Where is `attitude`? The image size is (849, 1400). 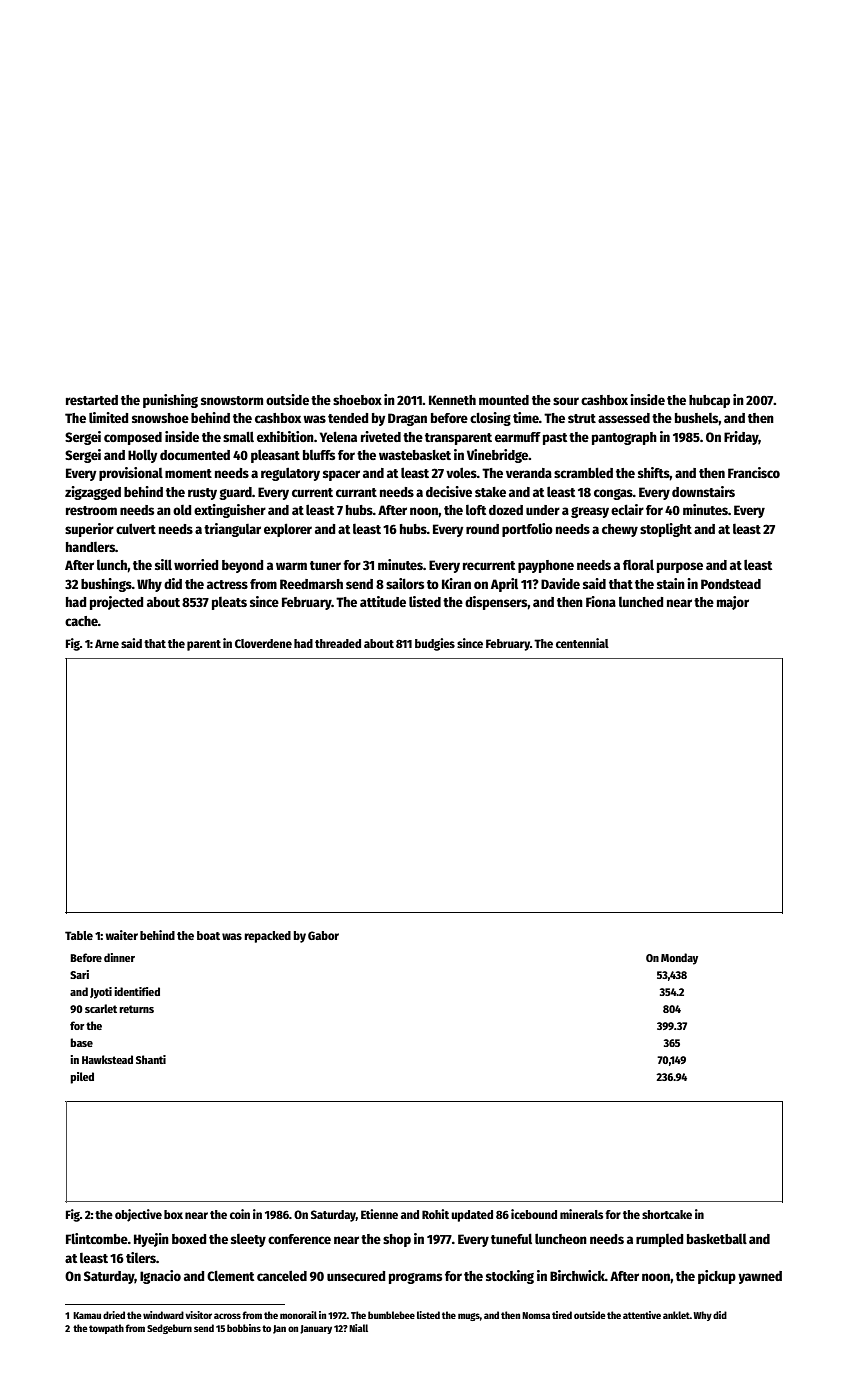
attitude is located at coordinates (383, 601).
